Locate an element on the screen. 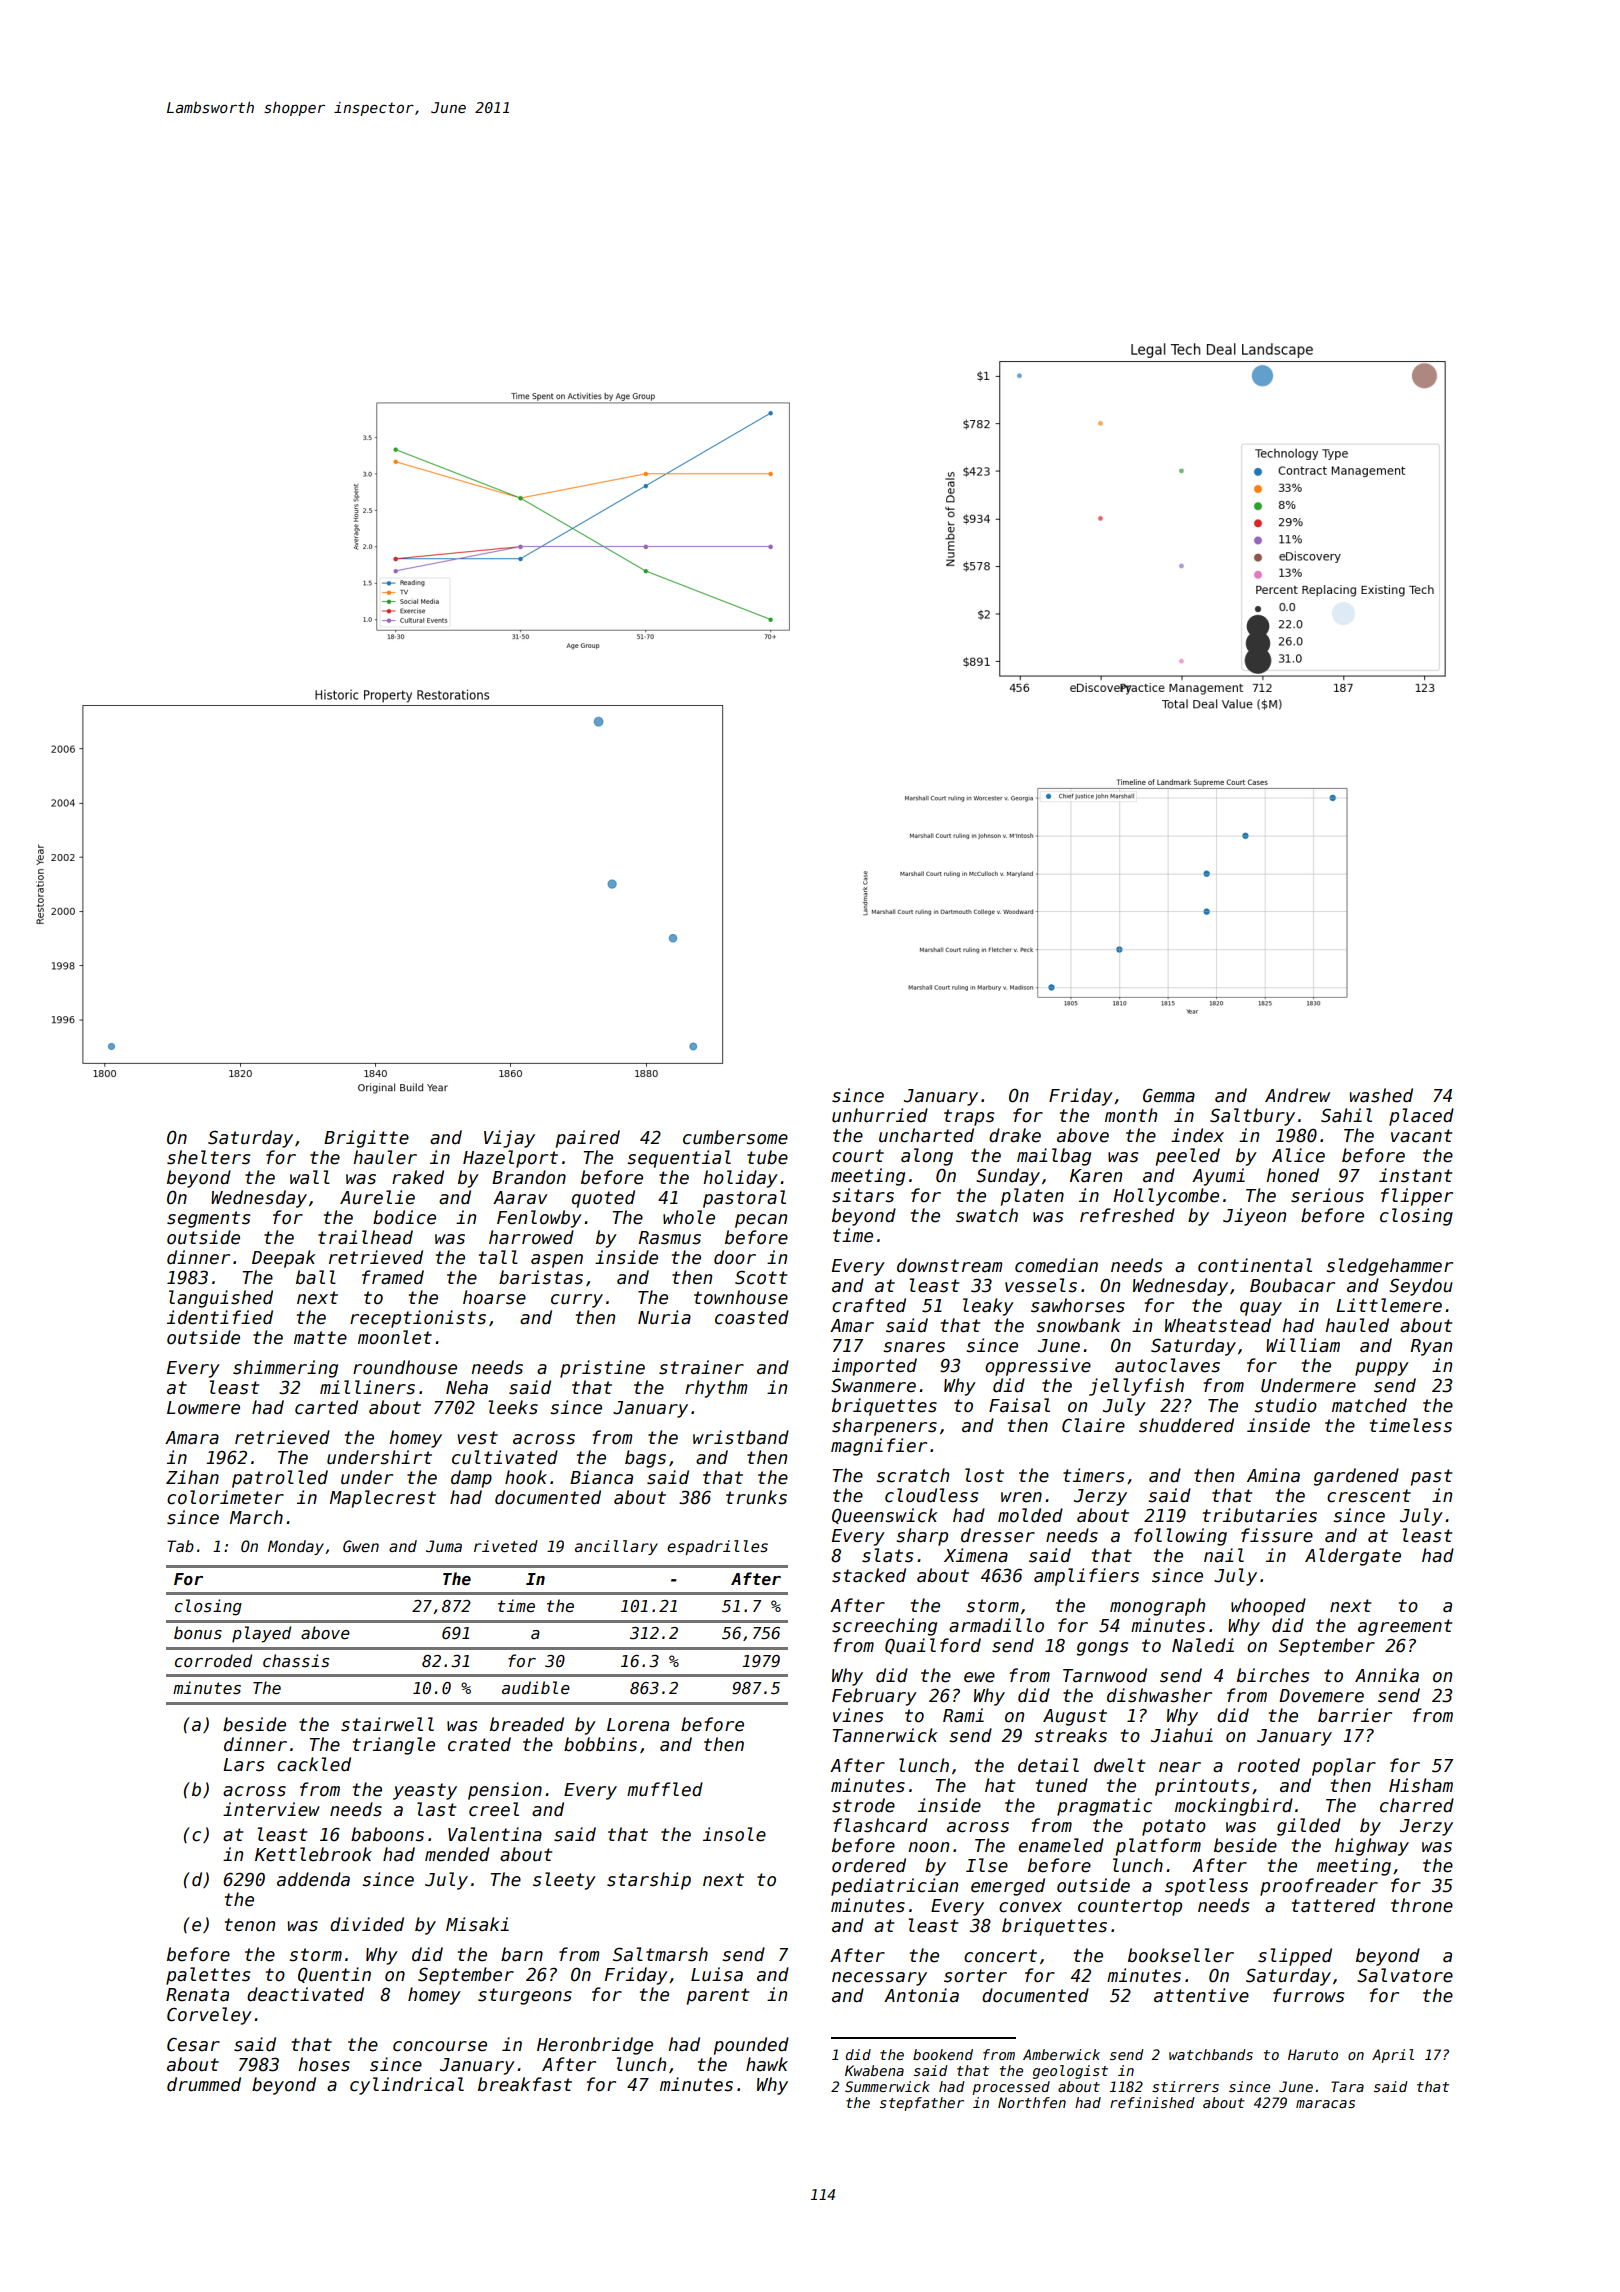 The width and height of the screenshot is (1620, 2292). shimmering is located at coordinates (285, 1369).
